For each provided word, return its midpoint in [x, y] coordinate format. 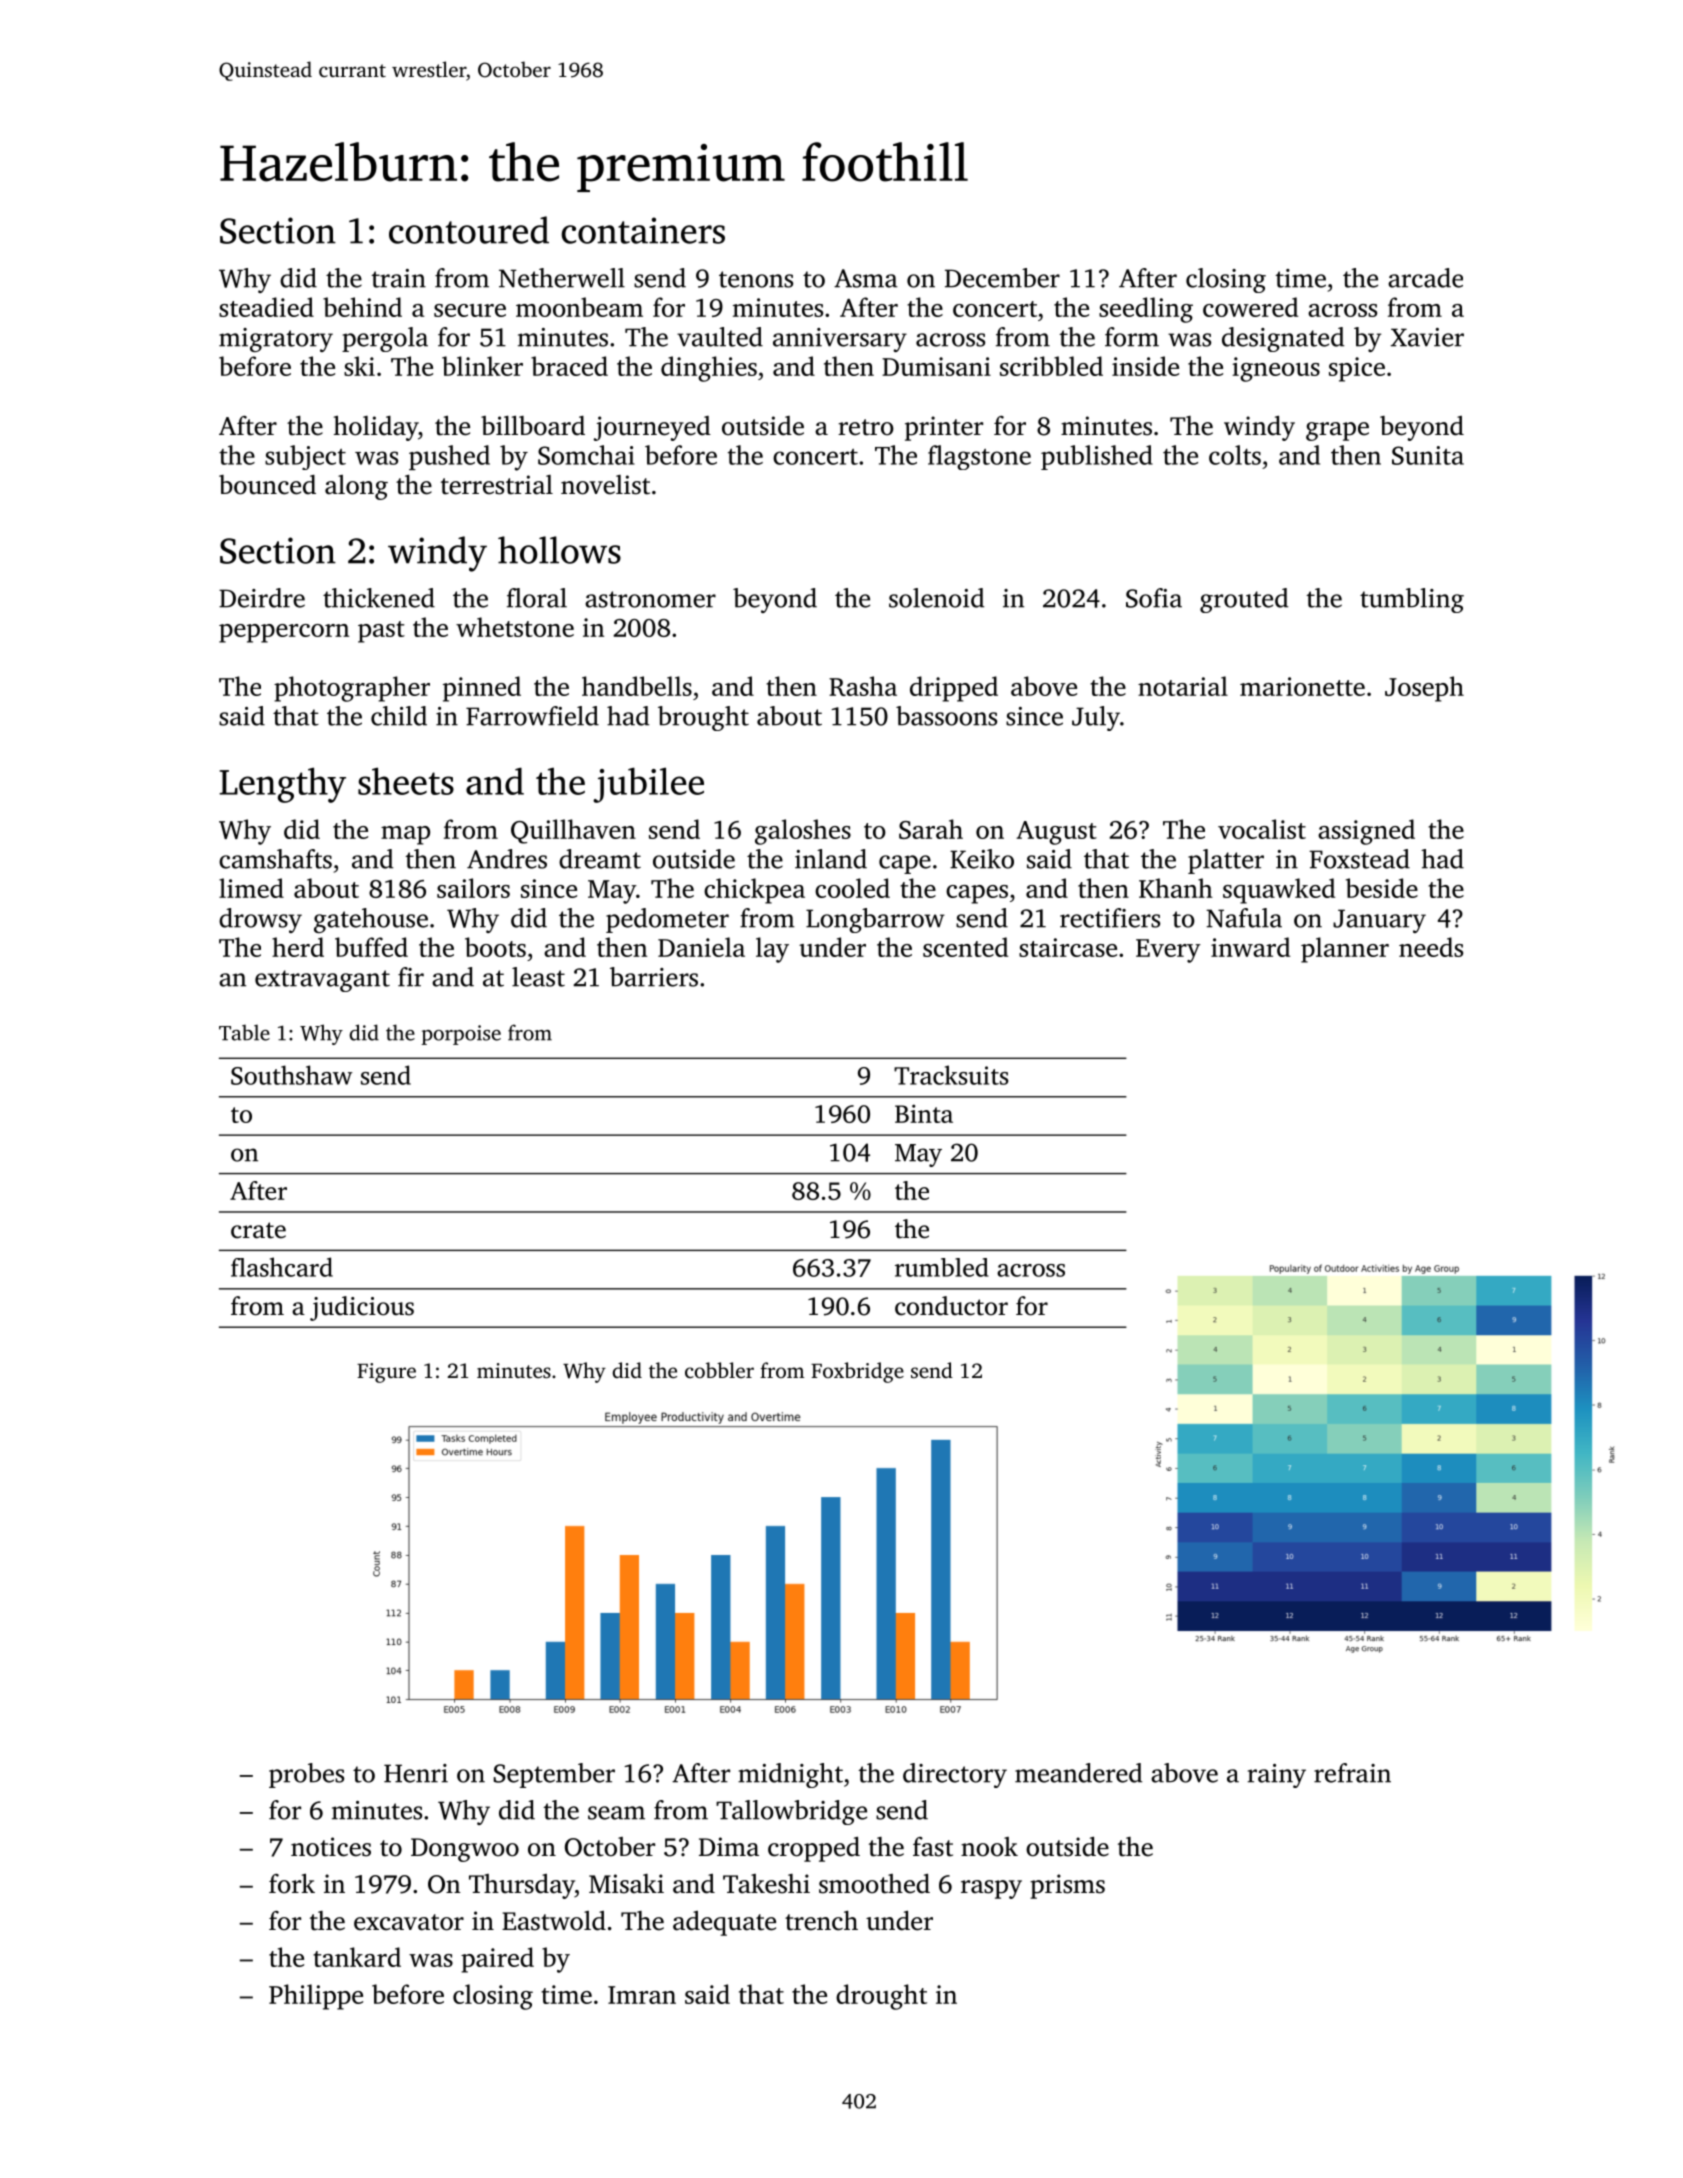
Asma [866, 278]
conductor [951, 1306]
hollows [559, 550]
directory [955, 1775]
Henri [416, 1773]
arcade [1425, 278]
